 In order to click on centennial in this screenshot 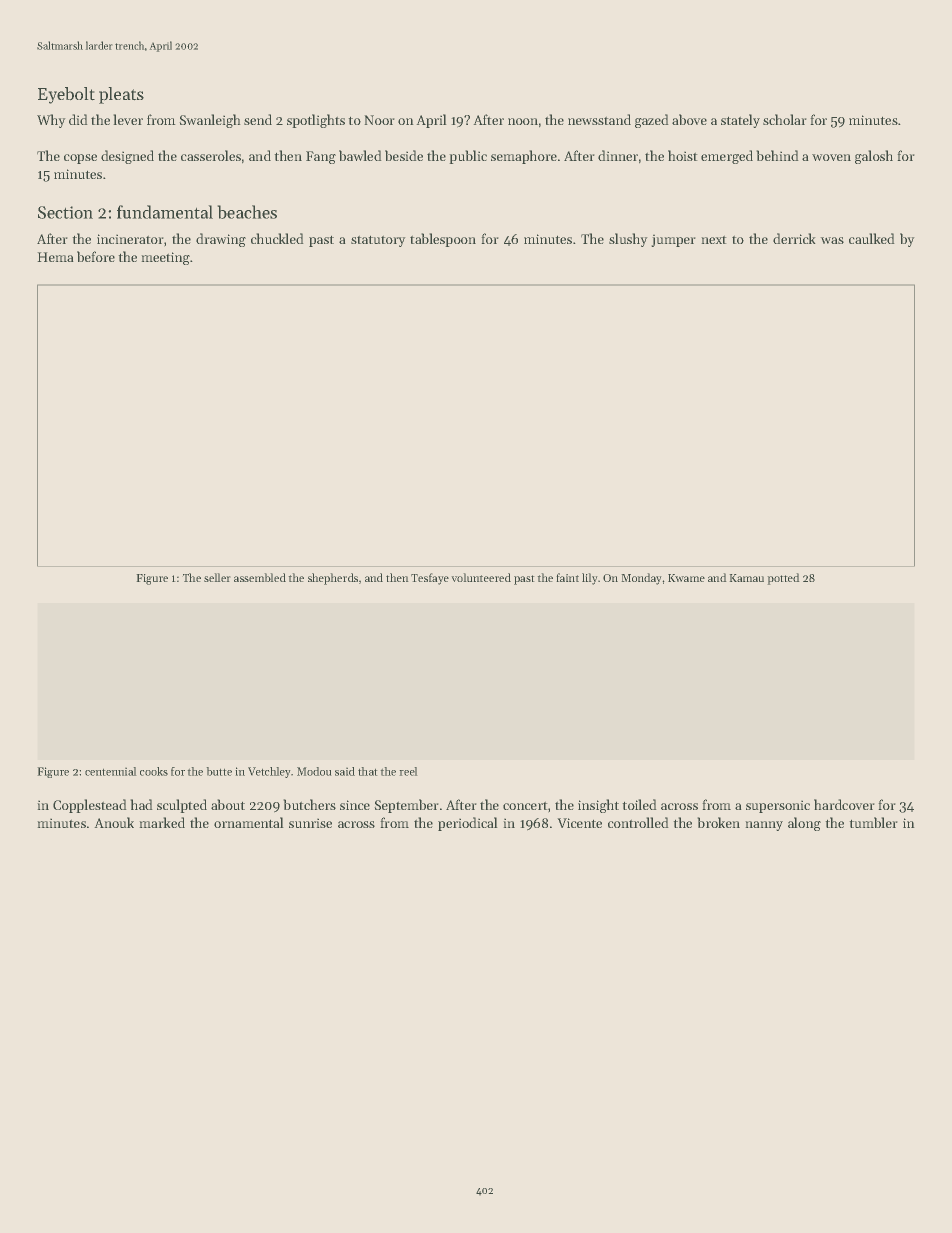, I will do `click(110, 771)`.
